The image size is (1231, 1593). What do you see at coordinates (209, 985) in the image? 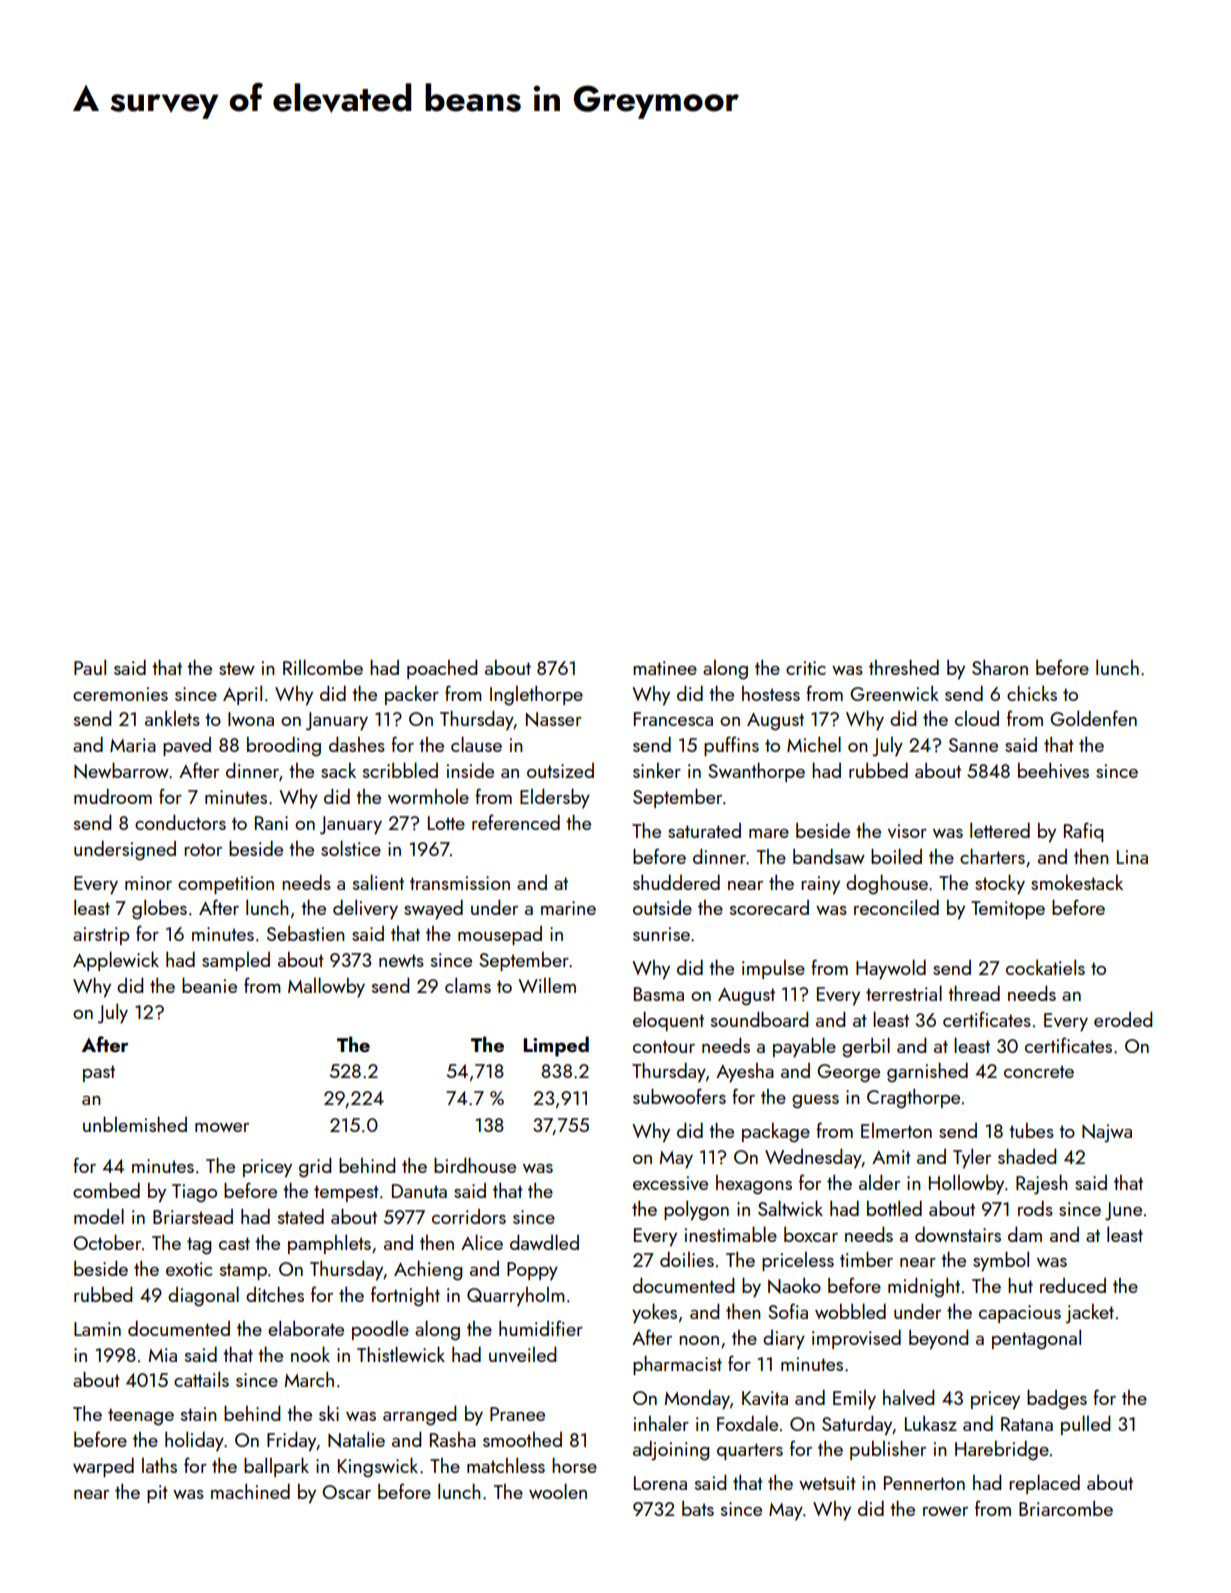
I see `beanie` at bounding box center [209, 985].
